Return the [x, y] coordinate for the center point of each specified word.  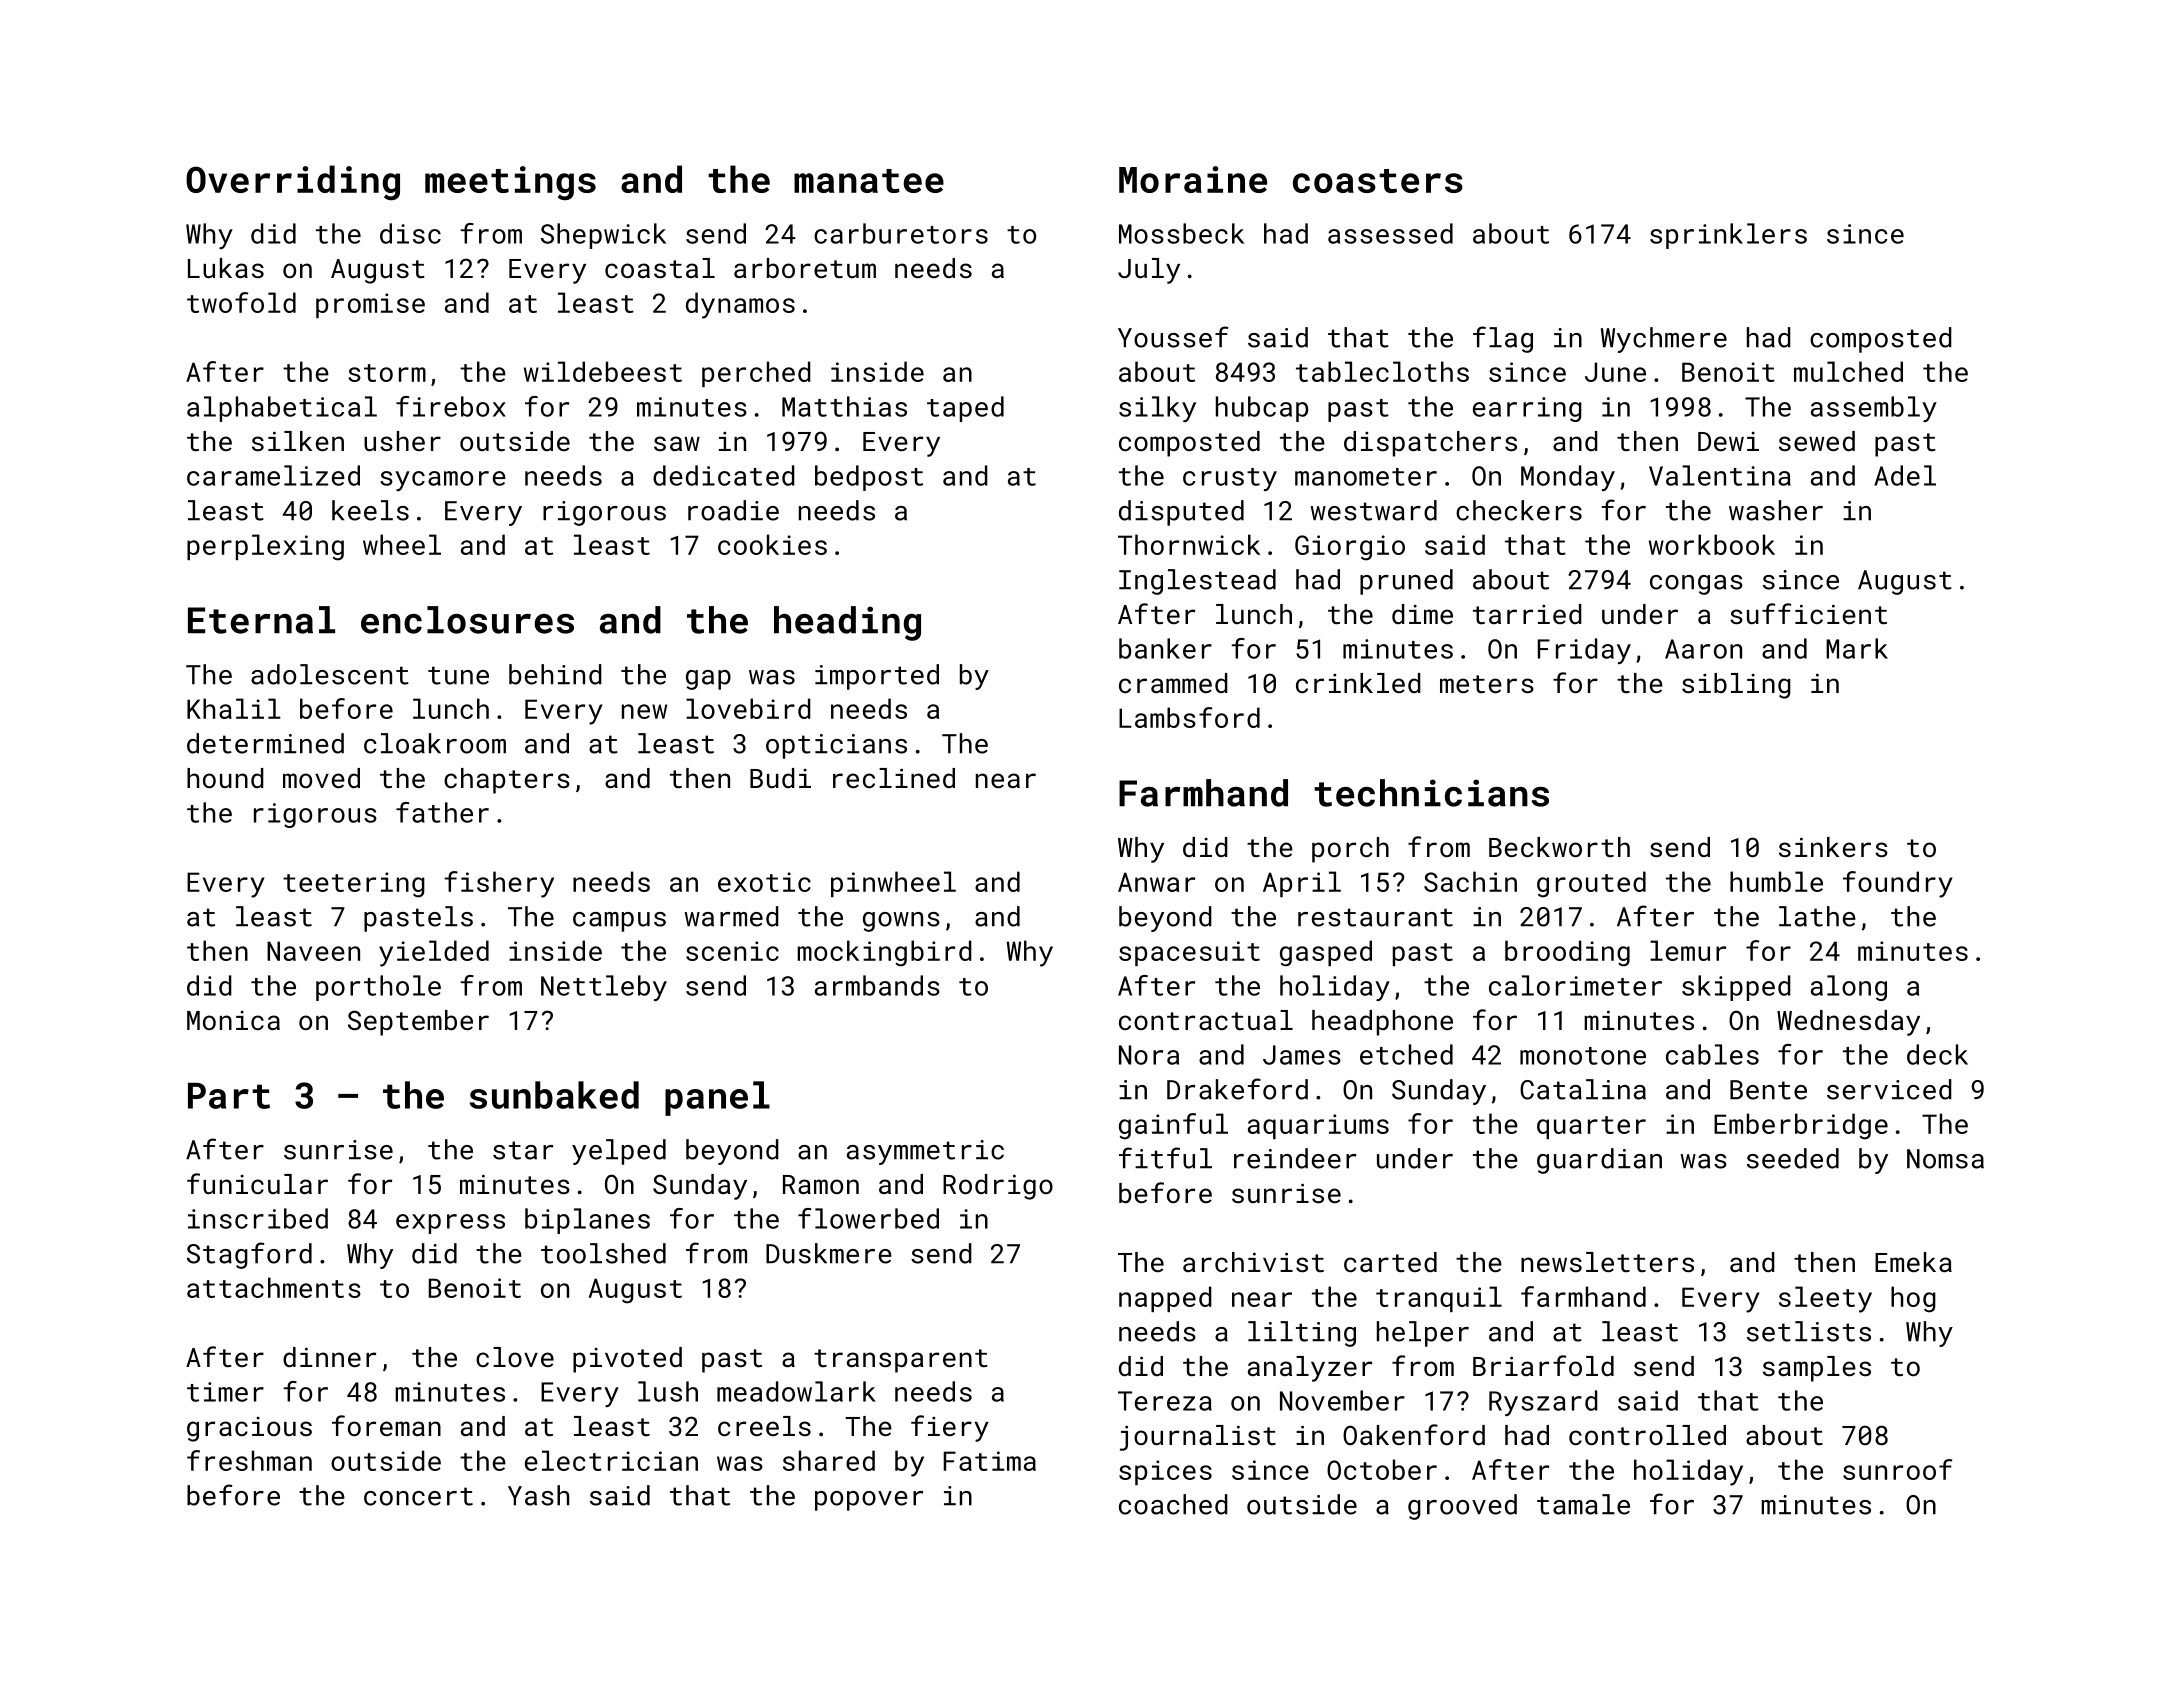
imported [877, 677]
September [418, 1023]
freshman [249, 1460]
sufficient [1808, 614]
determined [265, 743]
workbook [1712, 544]
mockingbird [884, 953]
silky [1157, 409]
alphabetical [282, 409]
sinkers [1833, 847]
